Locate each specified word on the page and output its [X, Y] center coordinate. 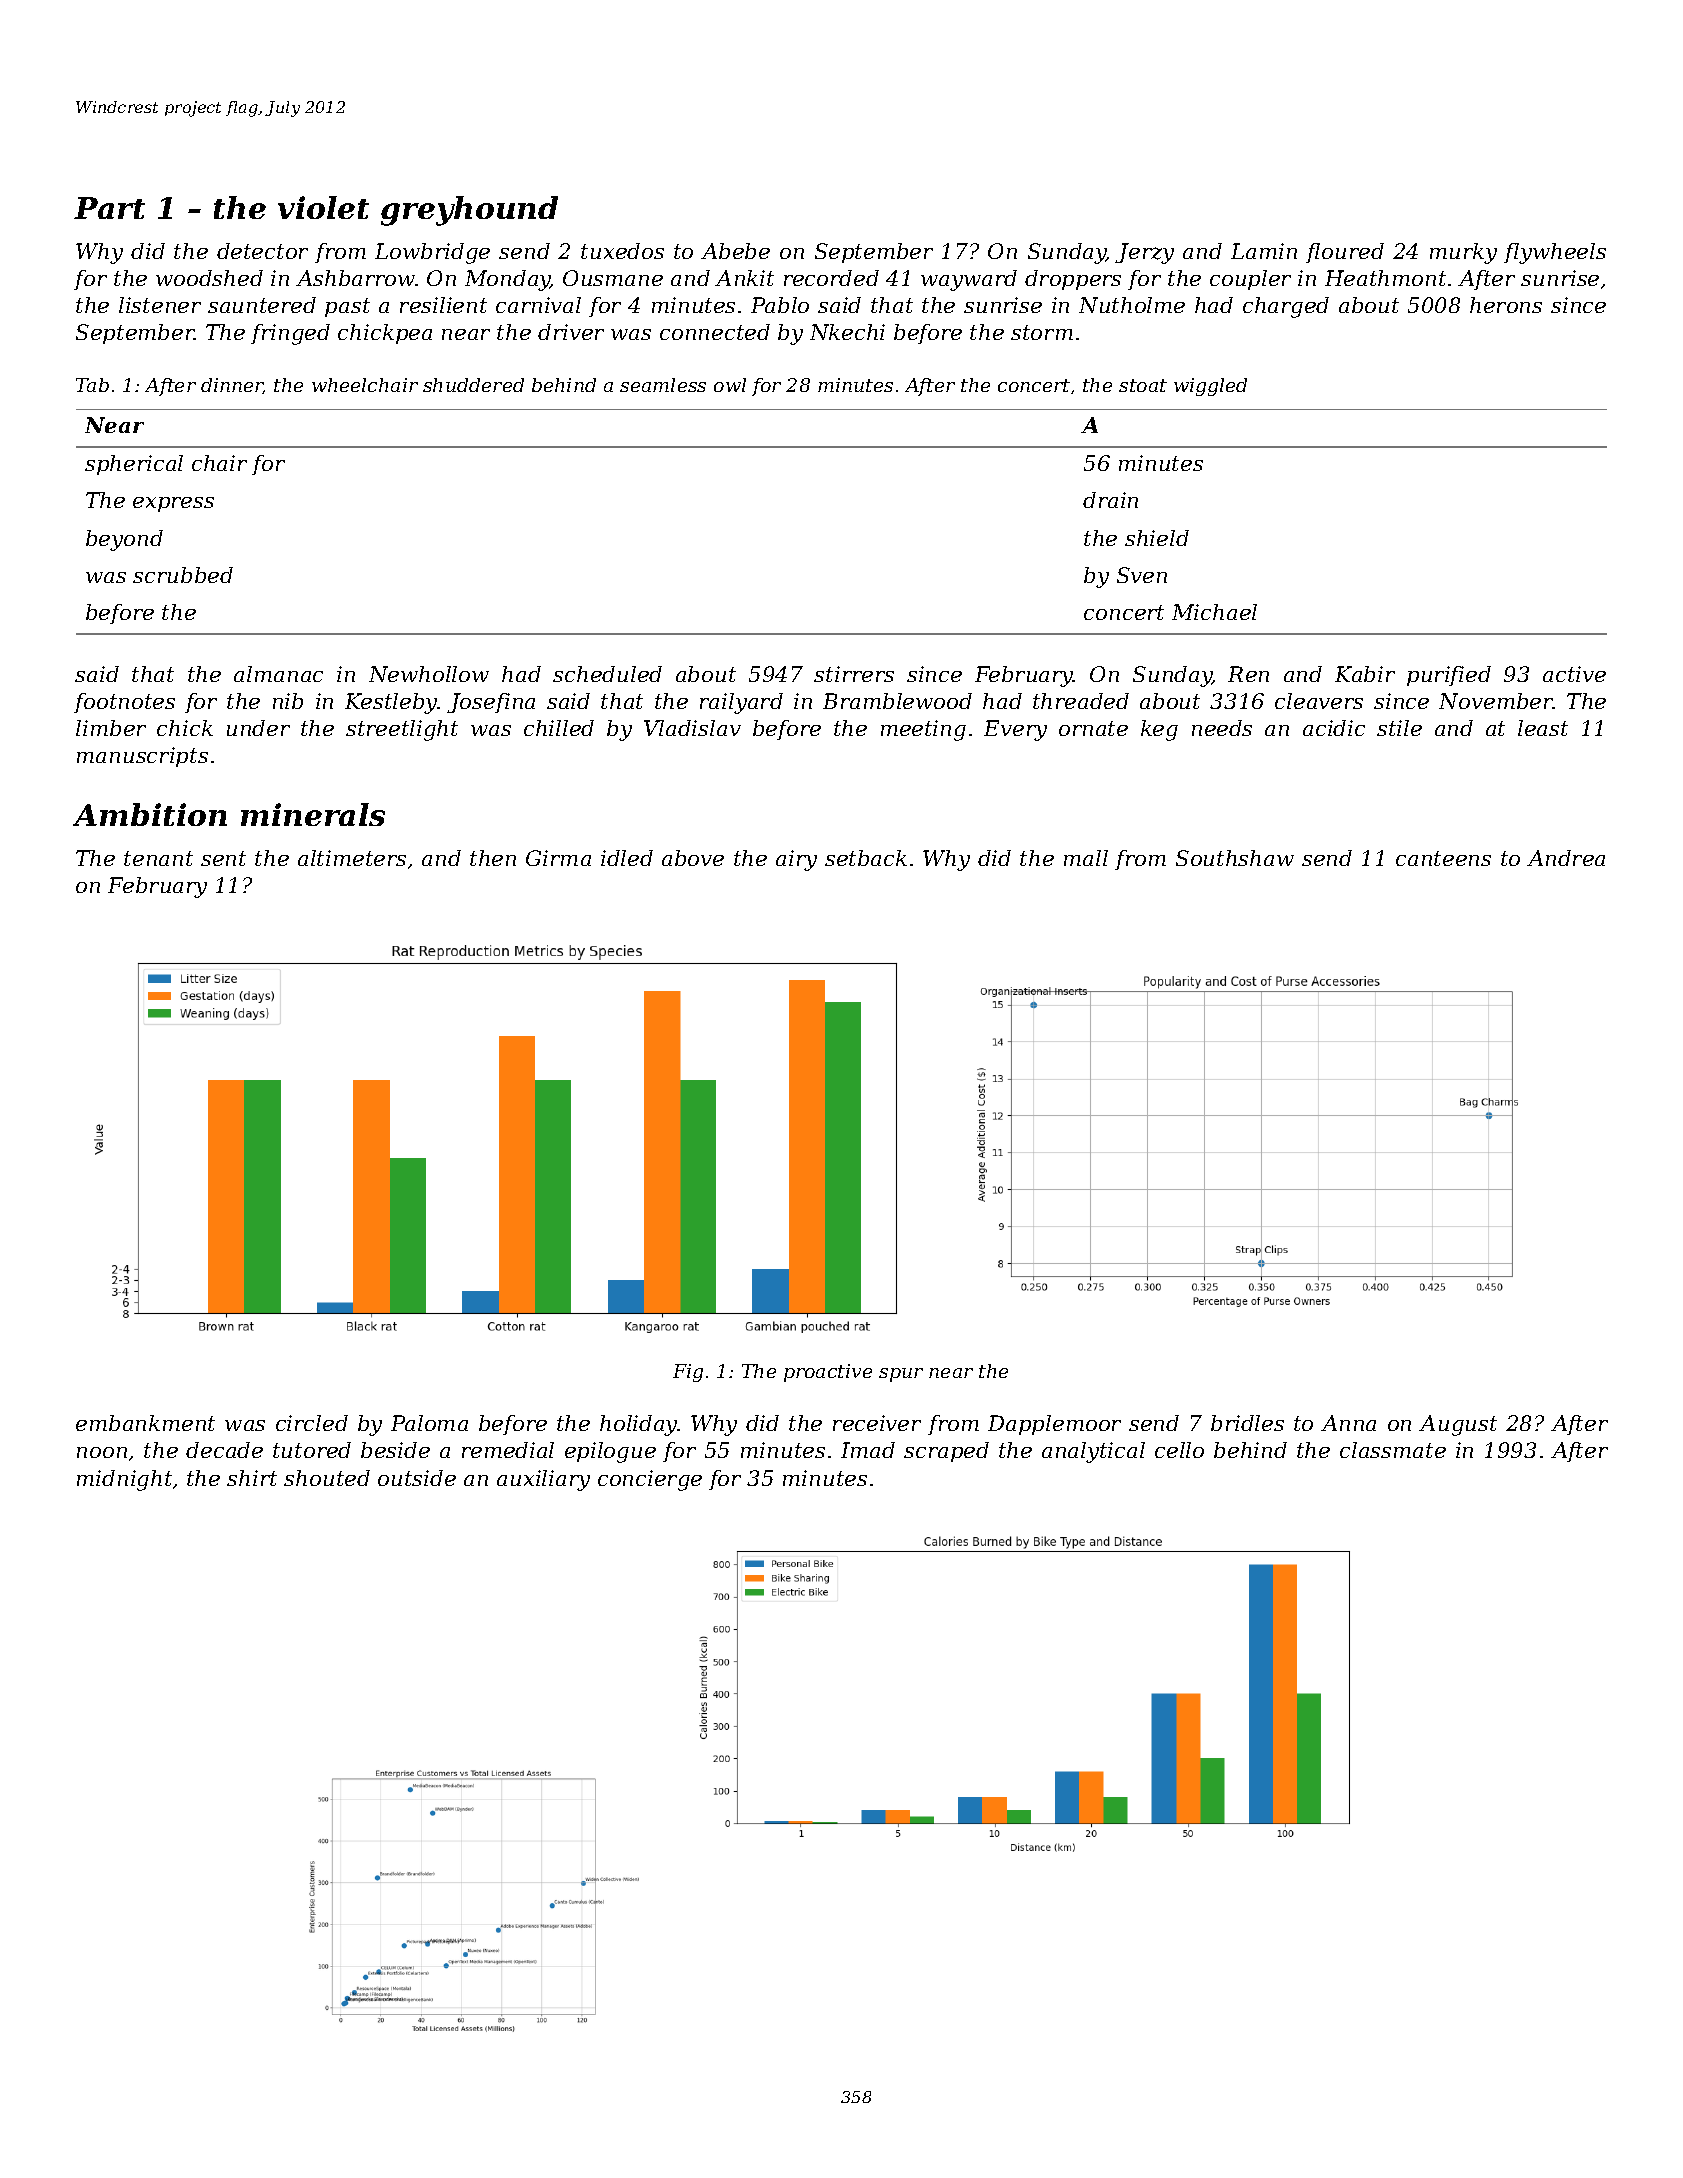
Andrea [1566, 858]
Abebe [735, 251]
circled [312, 1423]
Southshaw [1235, 858]
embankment [145, 1423]
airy [796, 860]
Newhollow [429, 674]
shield [1157, 538]
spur [901, 1375]
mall [1086, 858]
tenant [158, 858]
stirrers [854, 674]
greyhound [469, 211]
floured [1345, 253]
